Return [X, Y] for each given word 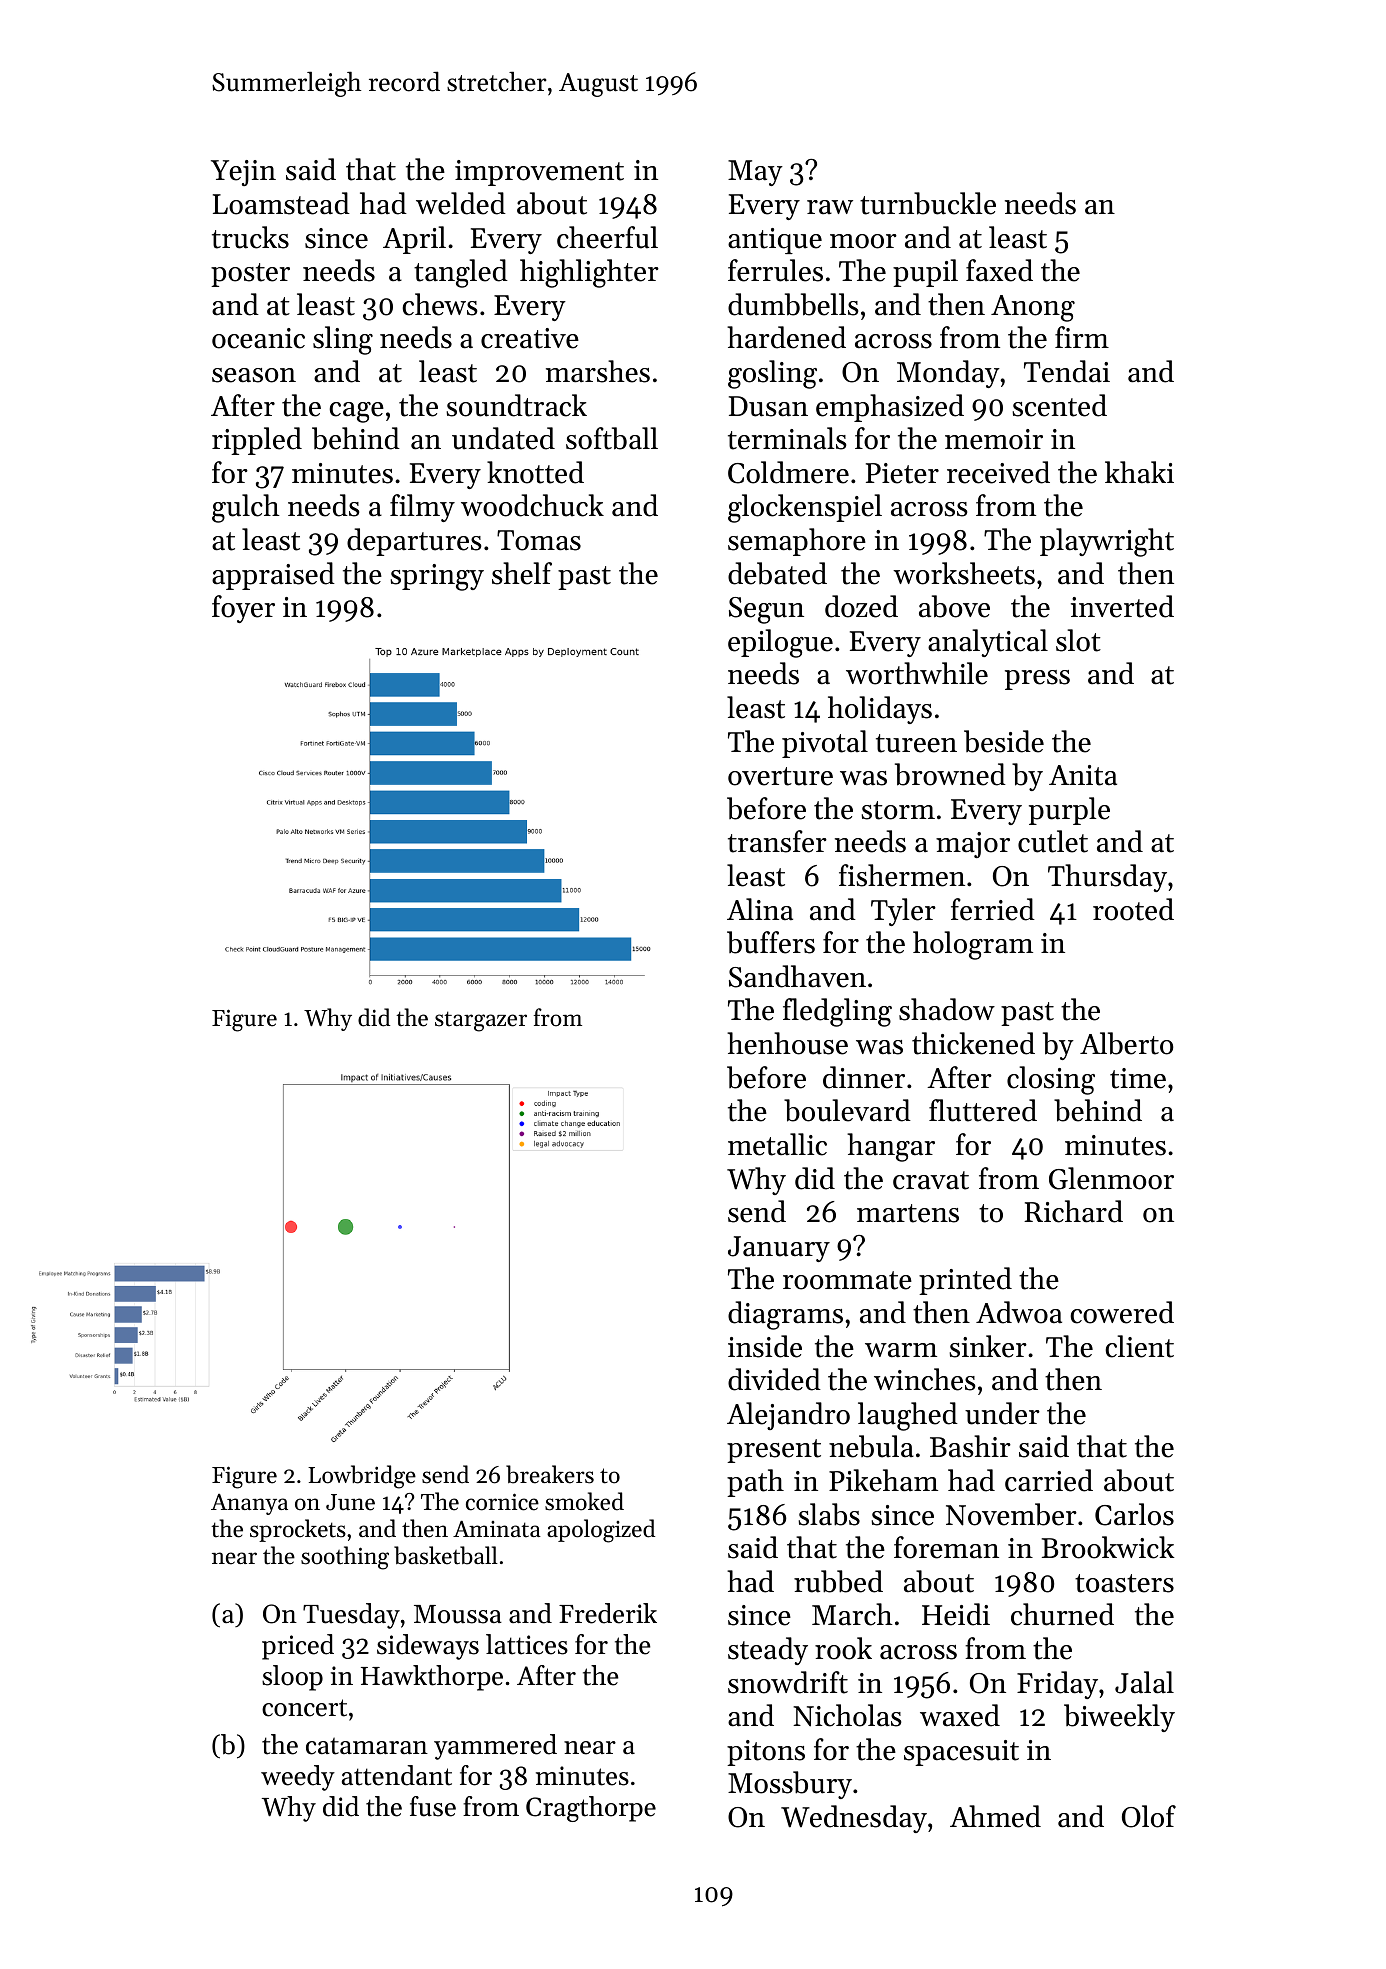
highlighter [589, 273]
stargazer [481, 1021]
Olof [1149, 1816]
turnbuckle [928, 203]
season [254, 375]
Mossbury [790, 1785]
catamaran [367, 1746]
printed [965, 1281]
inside [765, 1346]
